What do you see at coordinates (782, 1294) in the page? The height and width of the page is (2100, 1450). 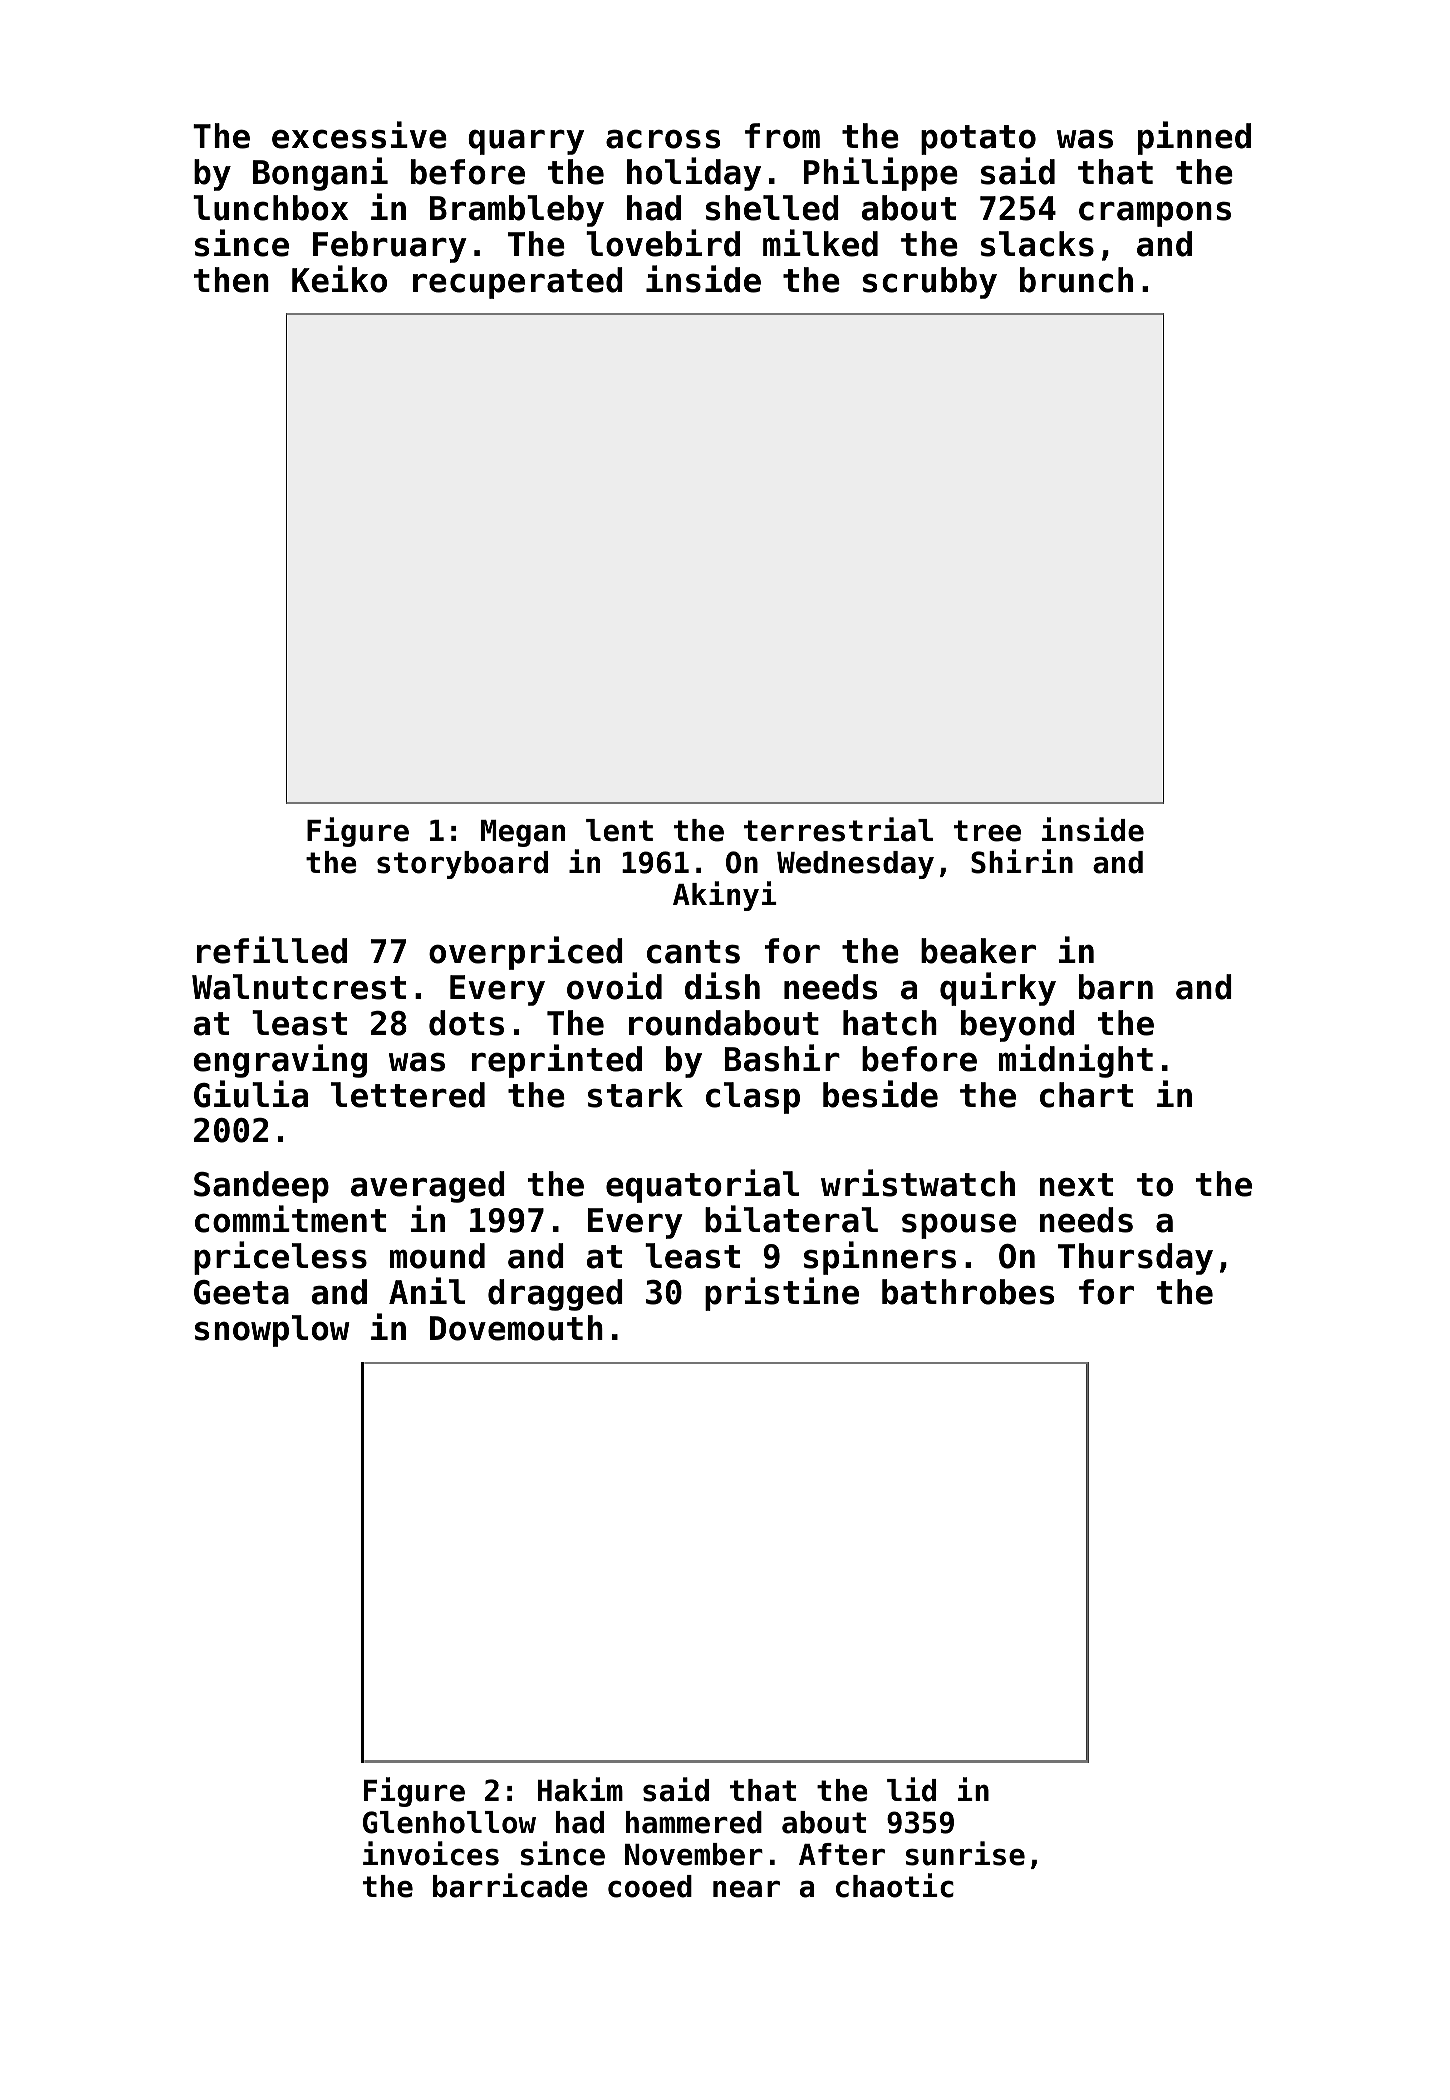 I see `pristine` at bounding box center [782, 1294].
